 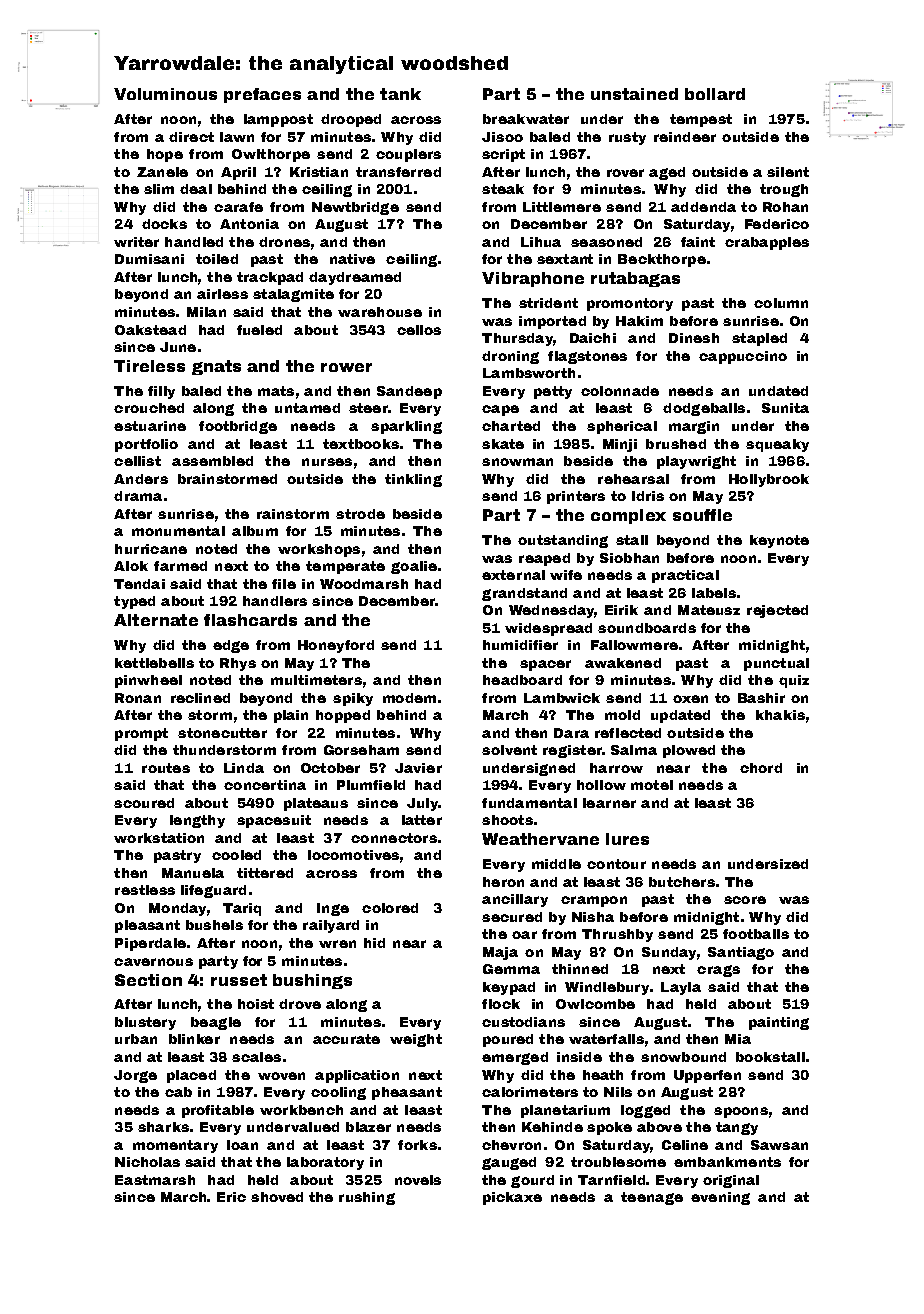 I want to click on unstained, so click(x=634, y=94).
